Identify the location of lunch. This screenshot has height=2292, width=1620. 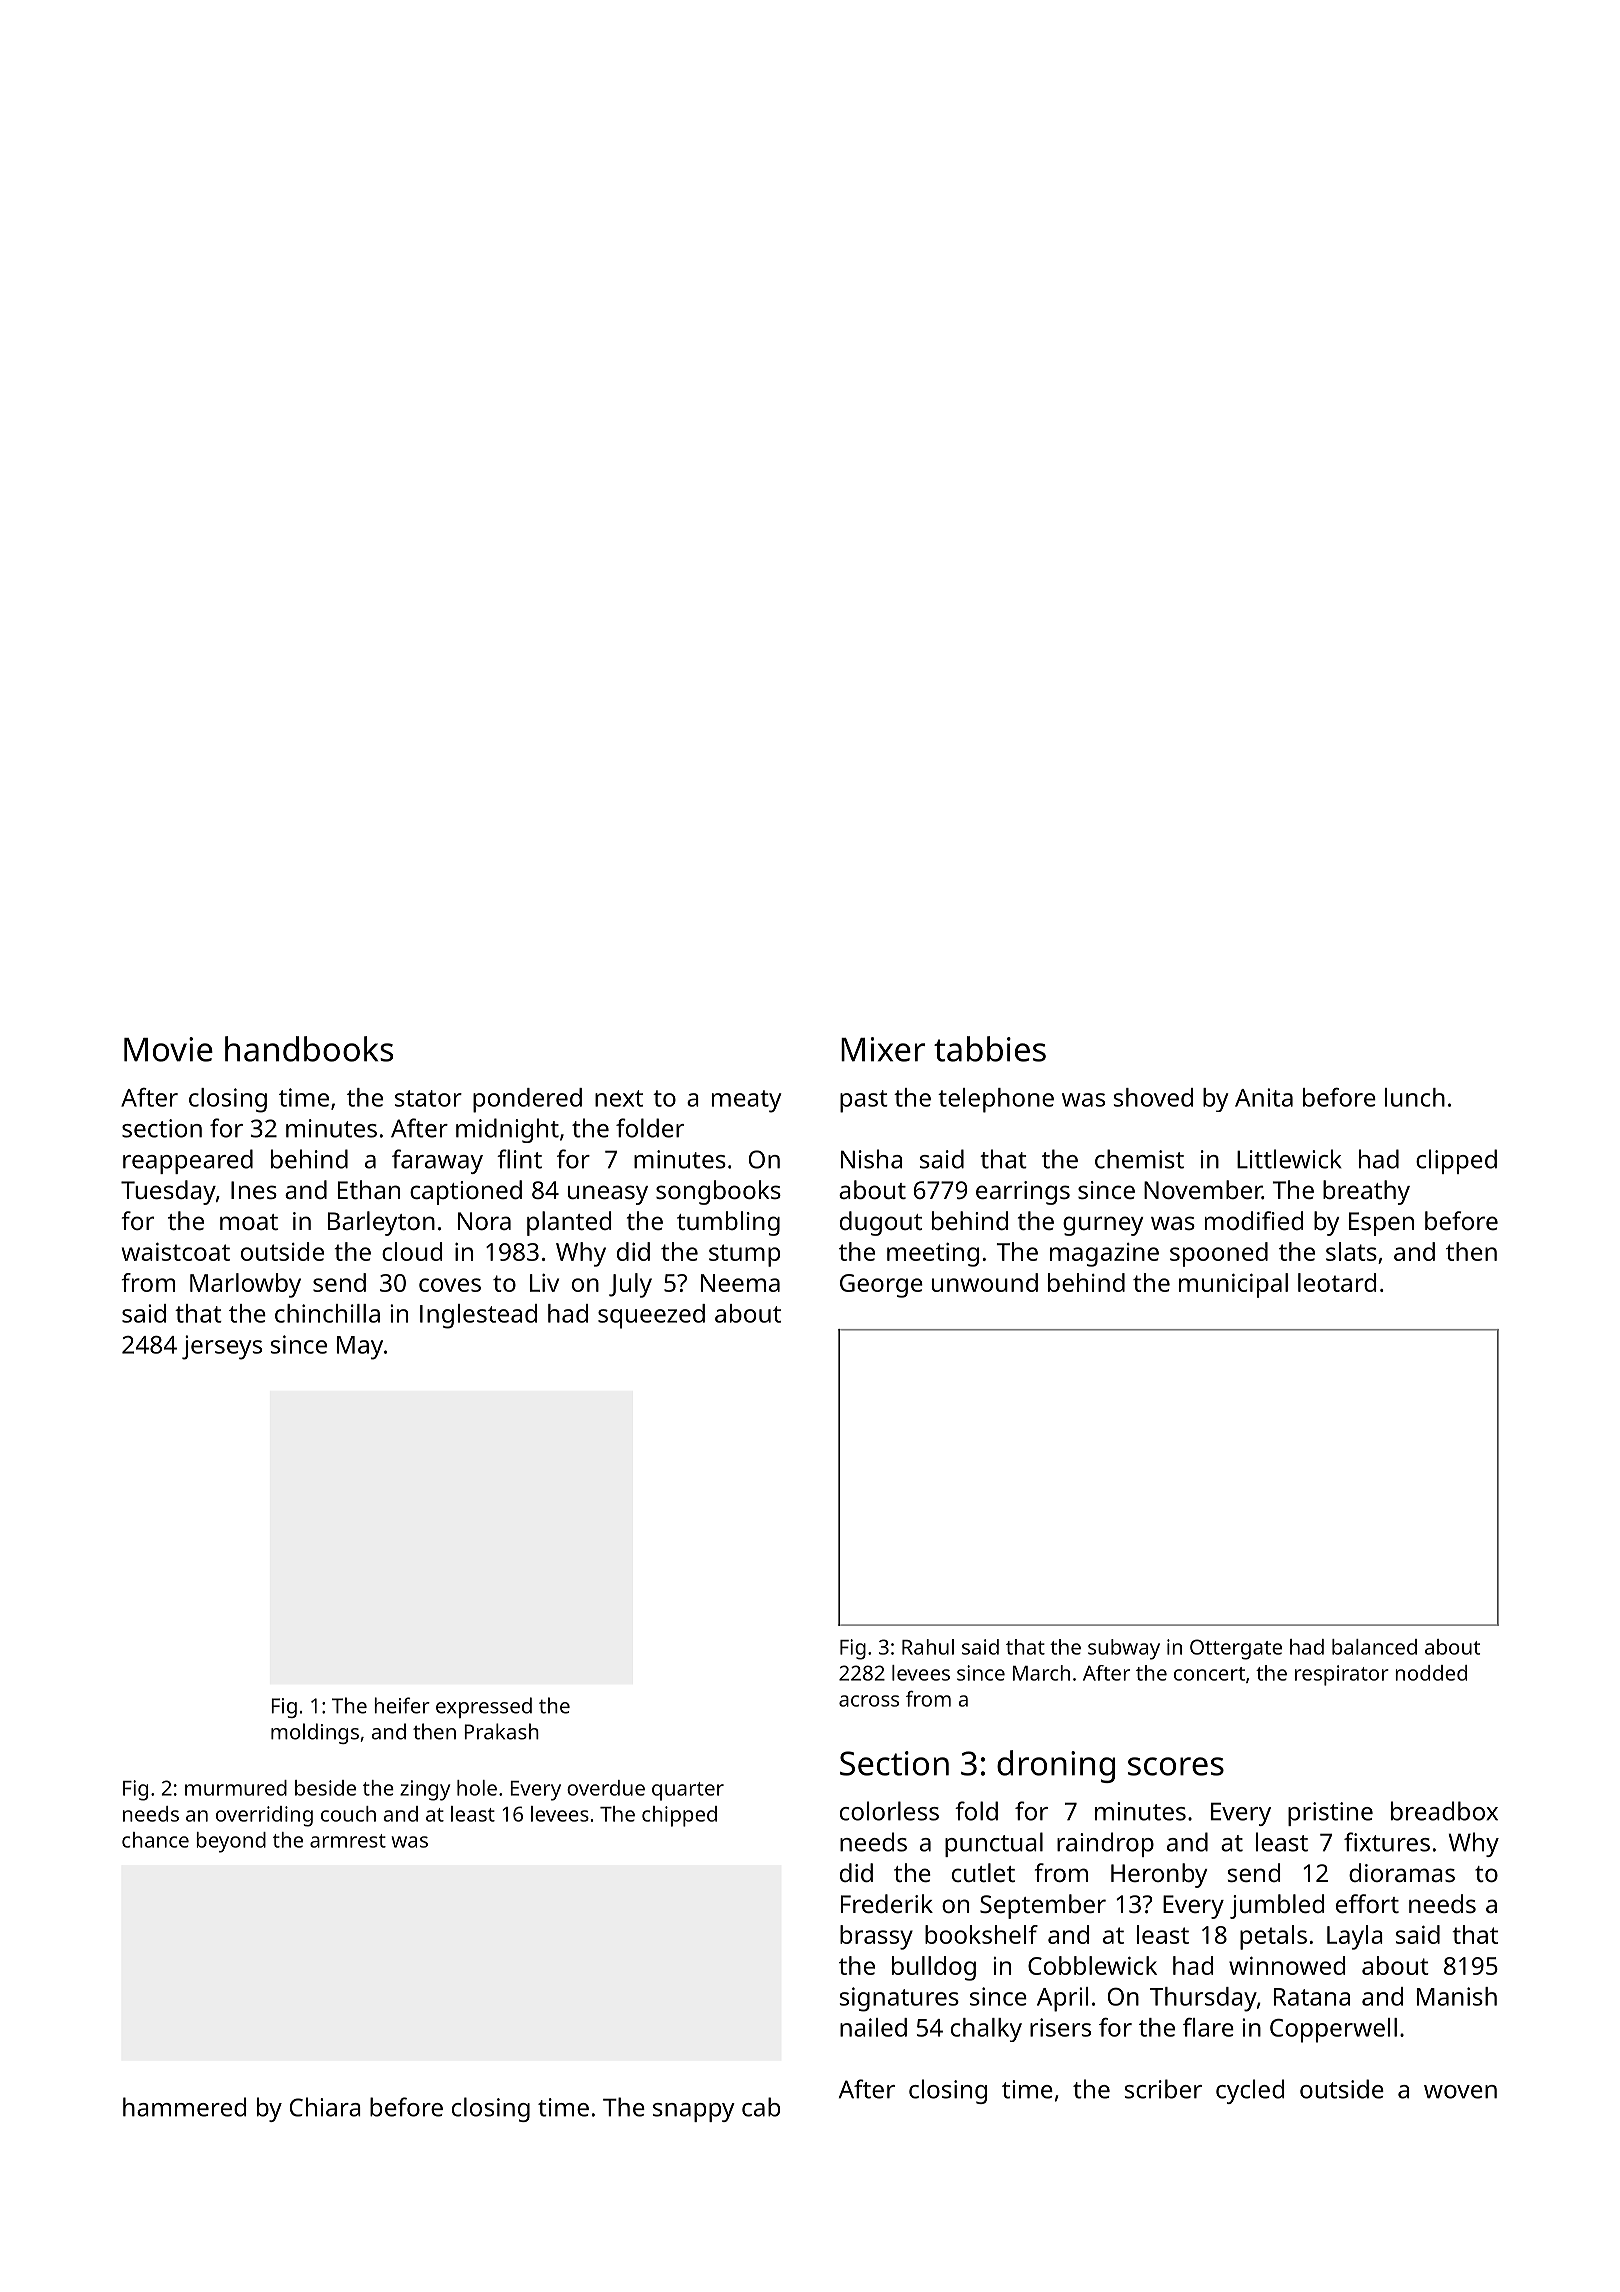
(1415, 1097).
